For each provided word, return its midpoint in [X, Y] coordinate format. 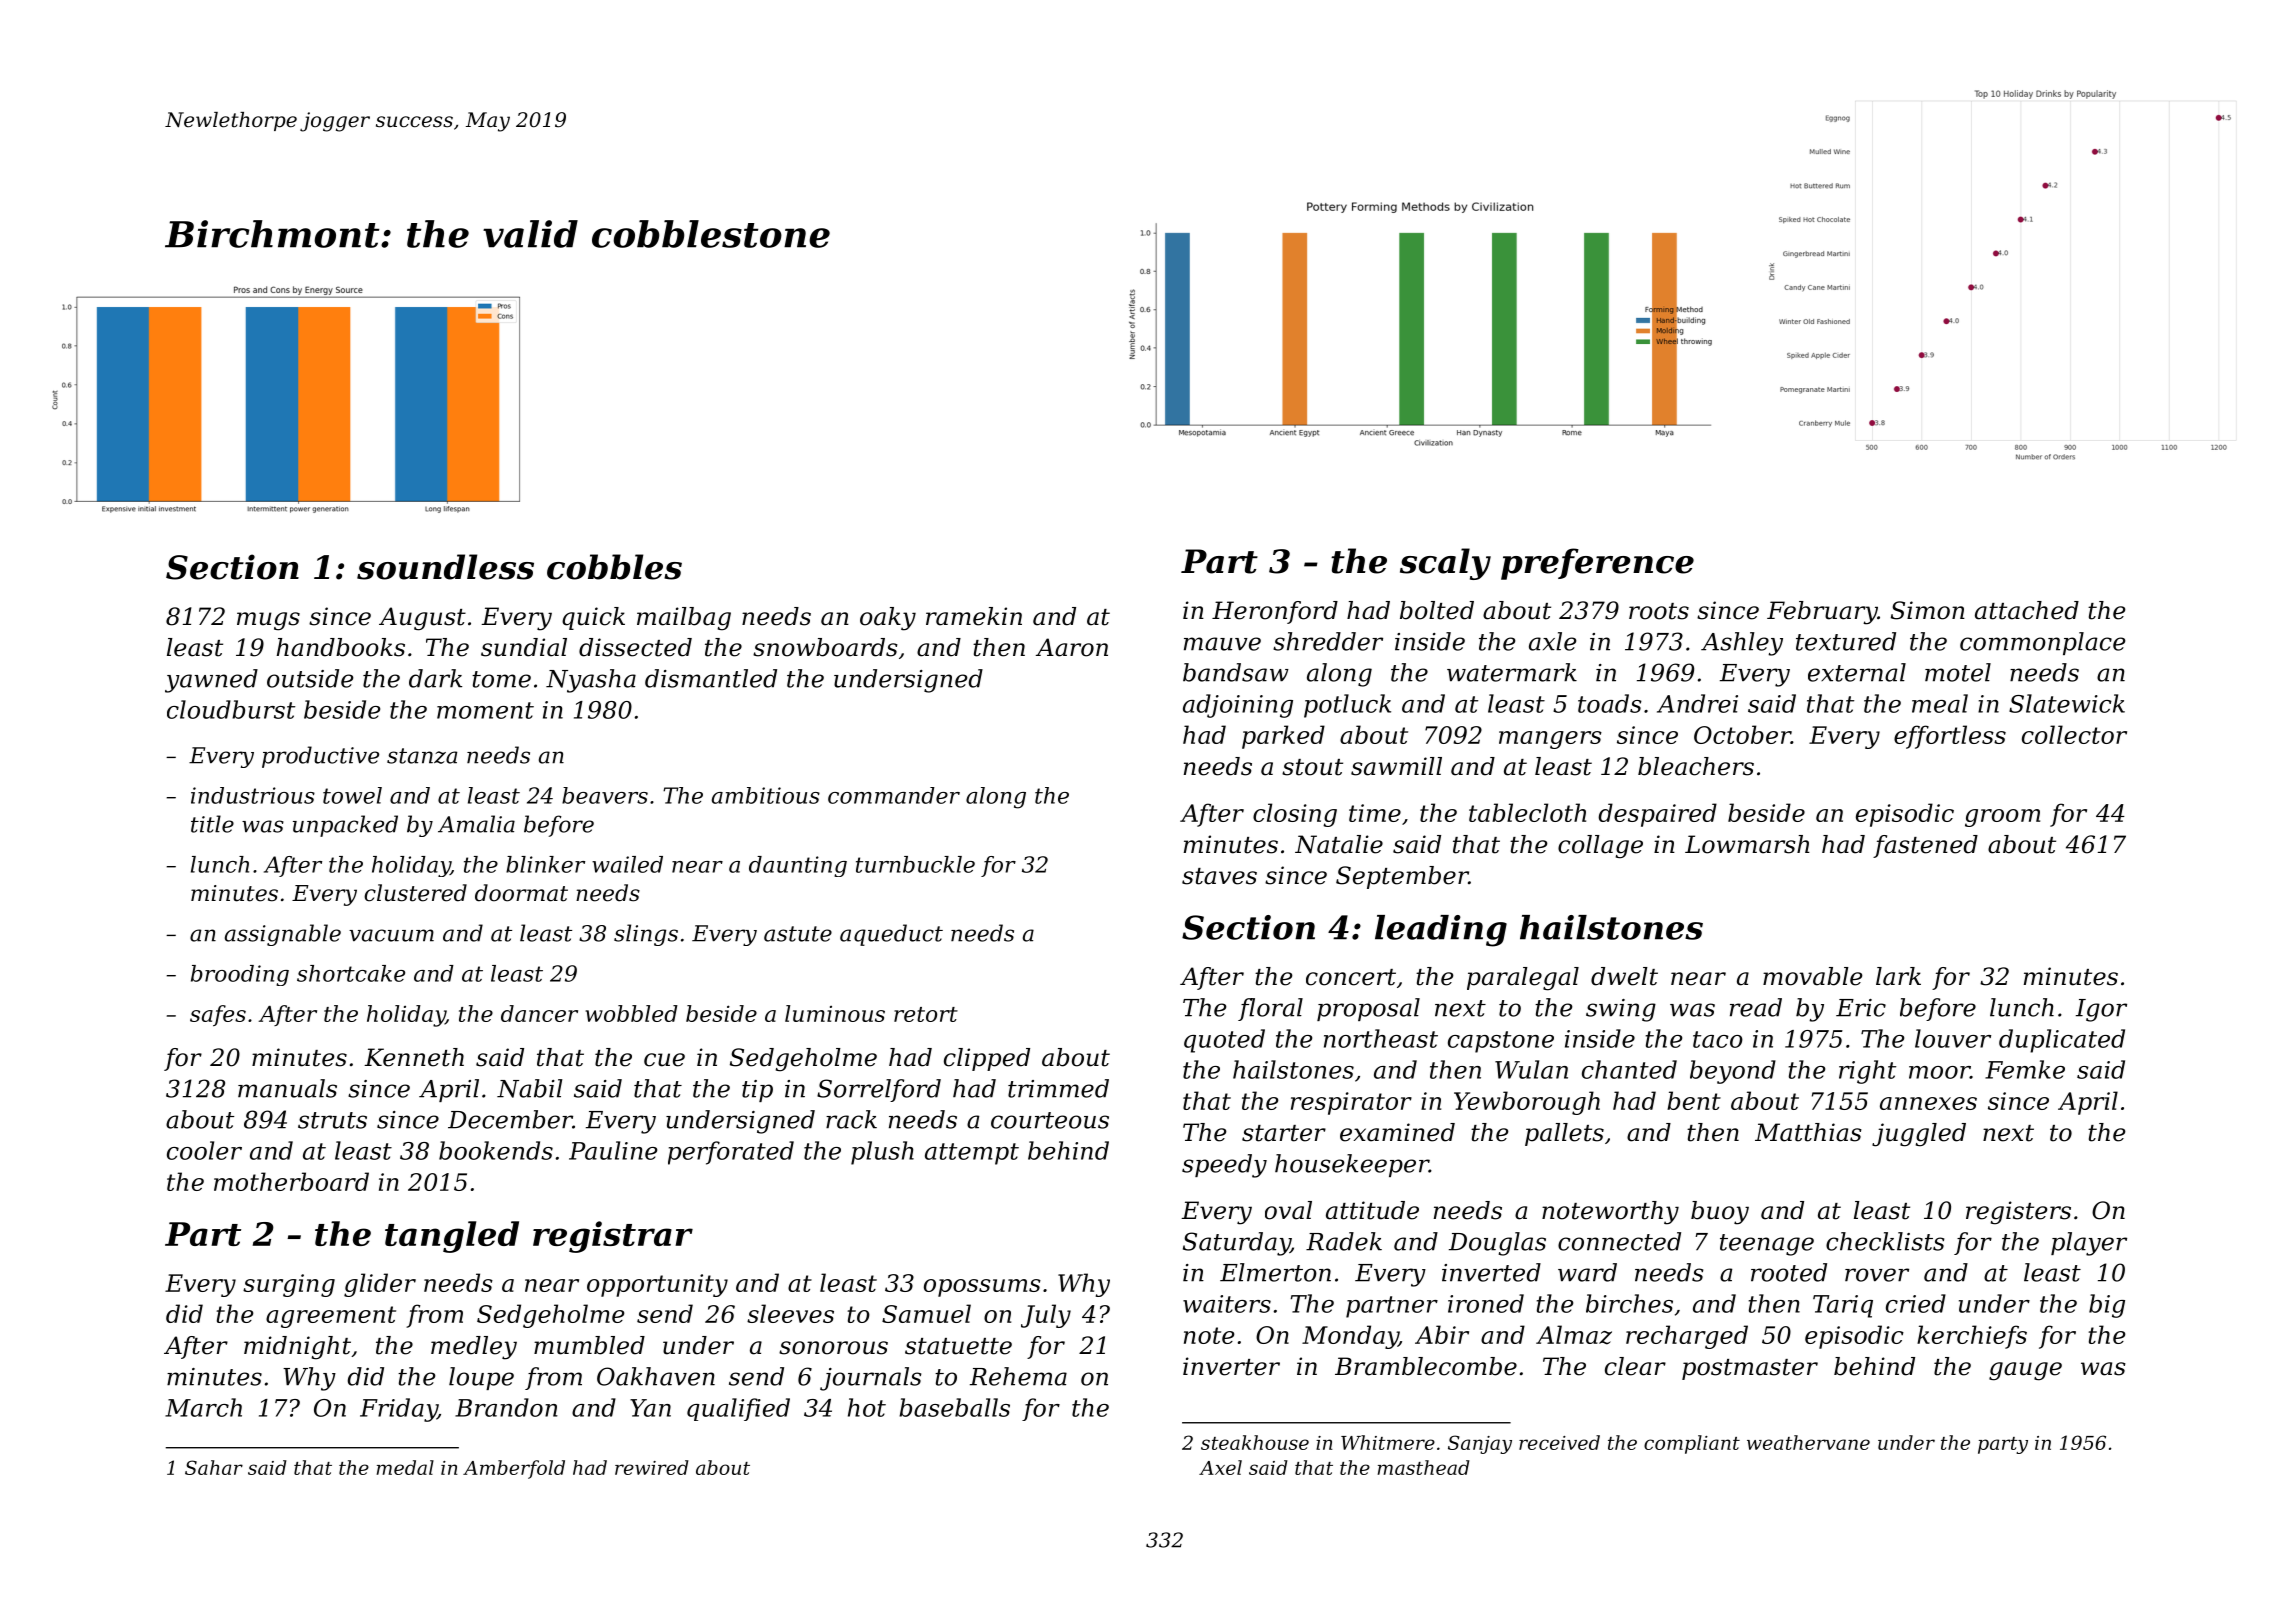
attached [2027, 610]
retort [926, 1014]
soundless [445, 567]
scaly [1445, 564]
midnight [297, 1348]
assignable [283, 935]
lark [1898, 976]
